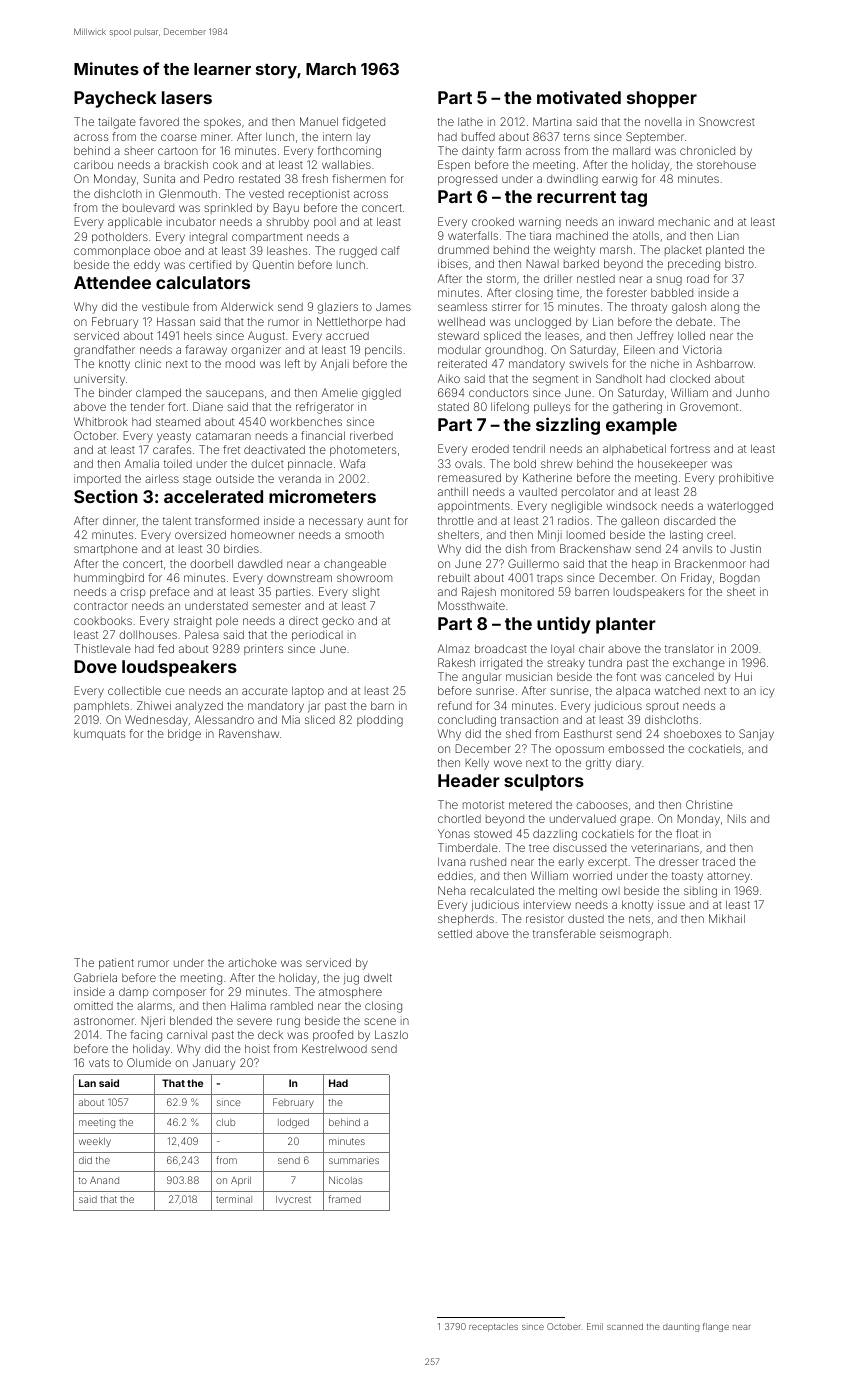  I want to click on terminal, so click(234, 1199).
